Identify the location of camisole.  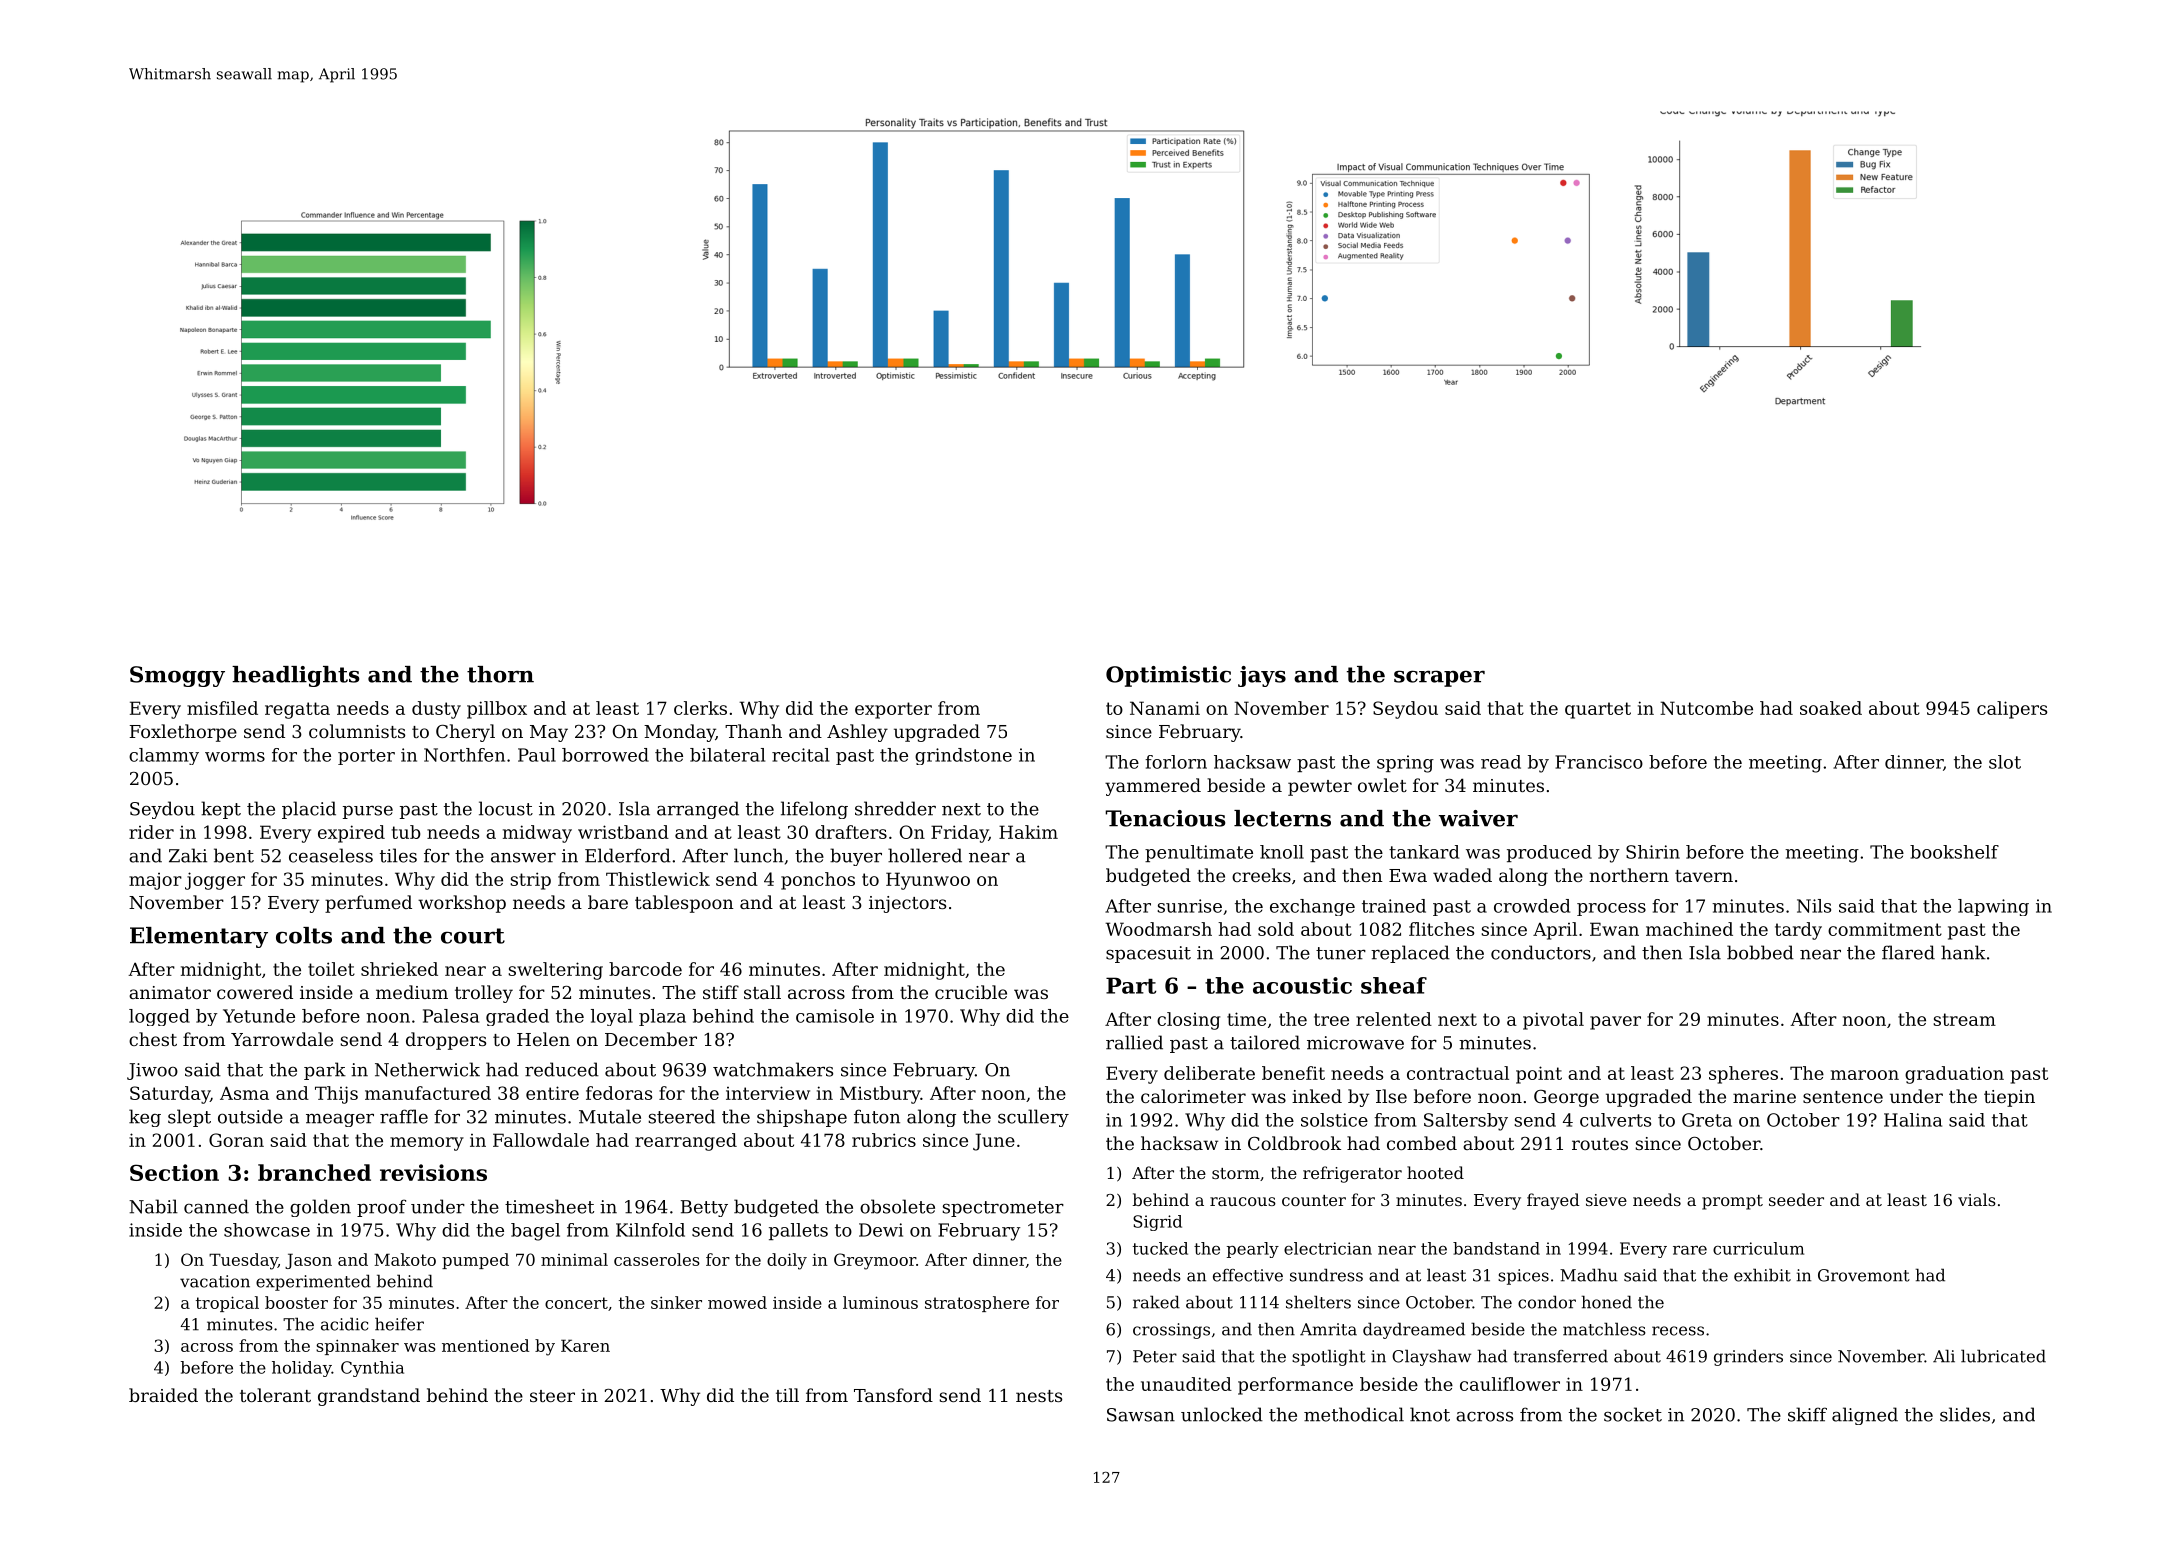
(835, 1016).
